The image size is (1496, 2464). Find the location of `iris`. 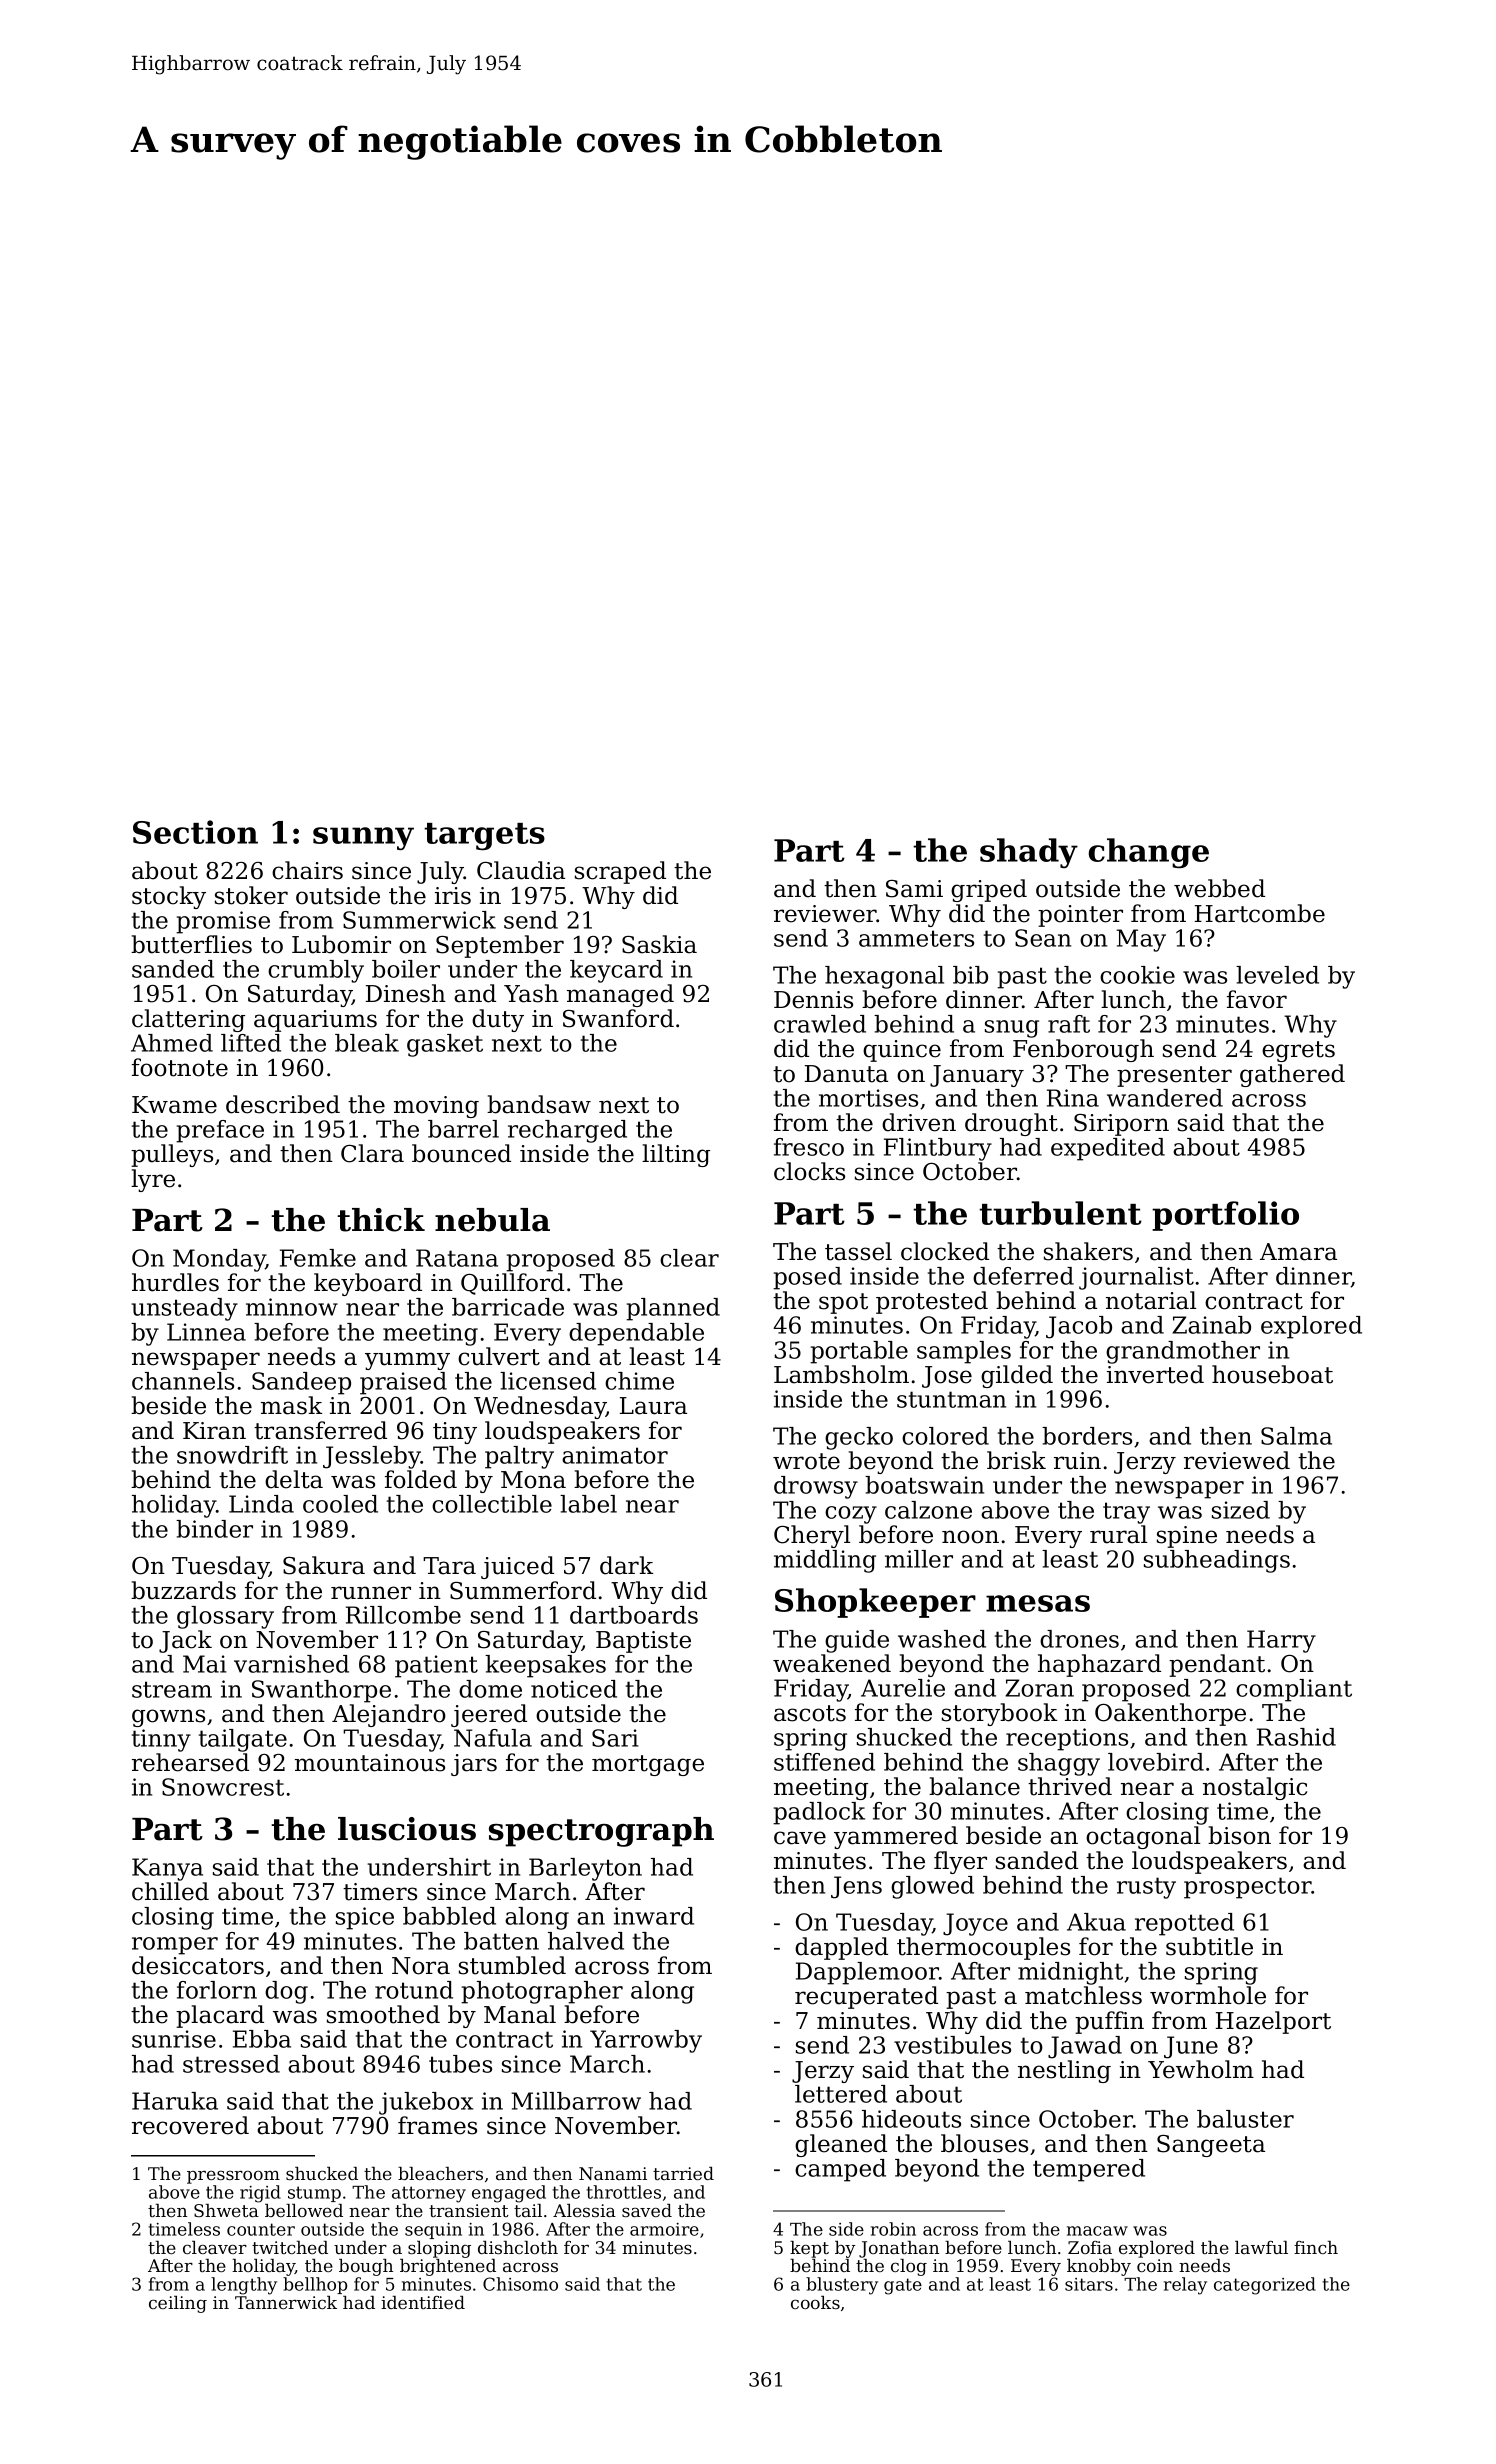

iris is located at coordinates (453, 896).
